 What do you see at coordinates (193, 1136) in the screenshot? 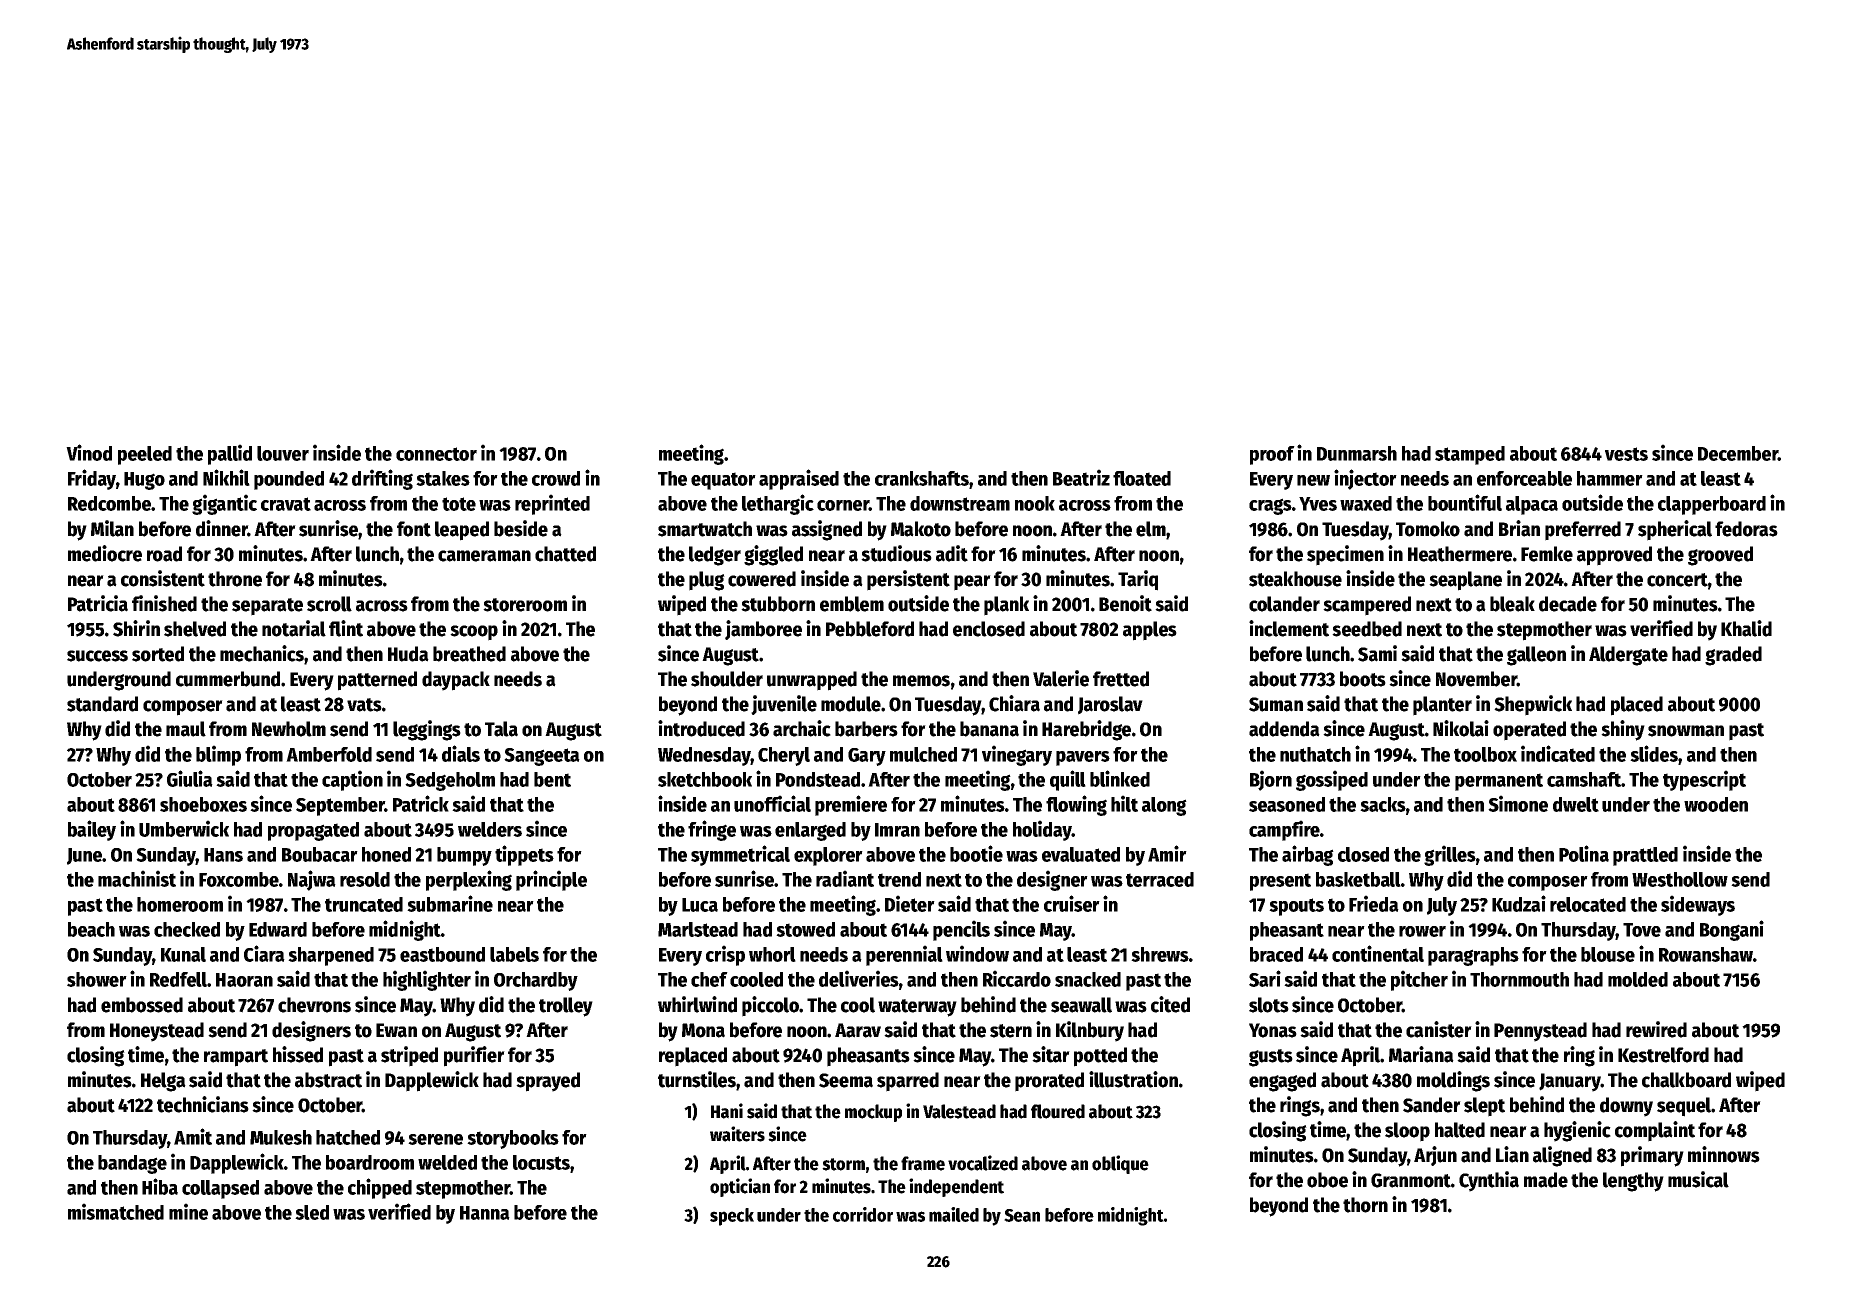
I see `Amit` at bounding box center [193, 1136].
